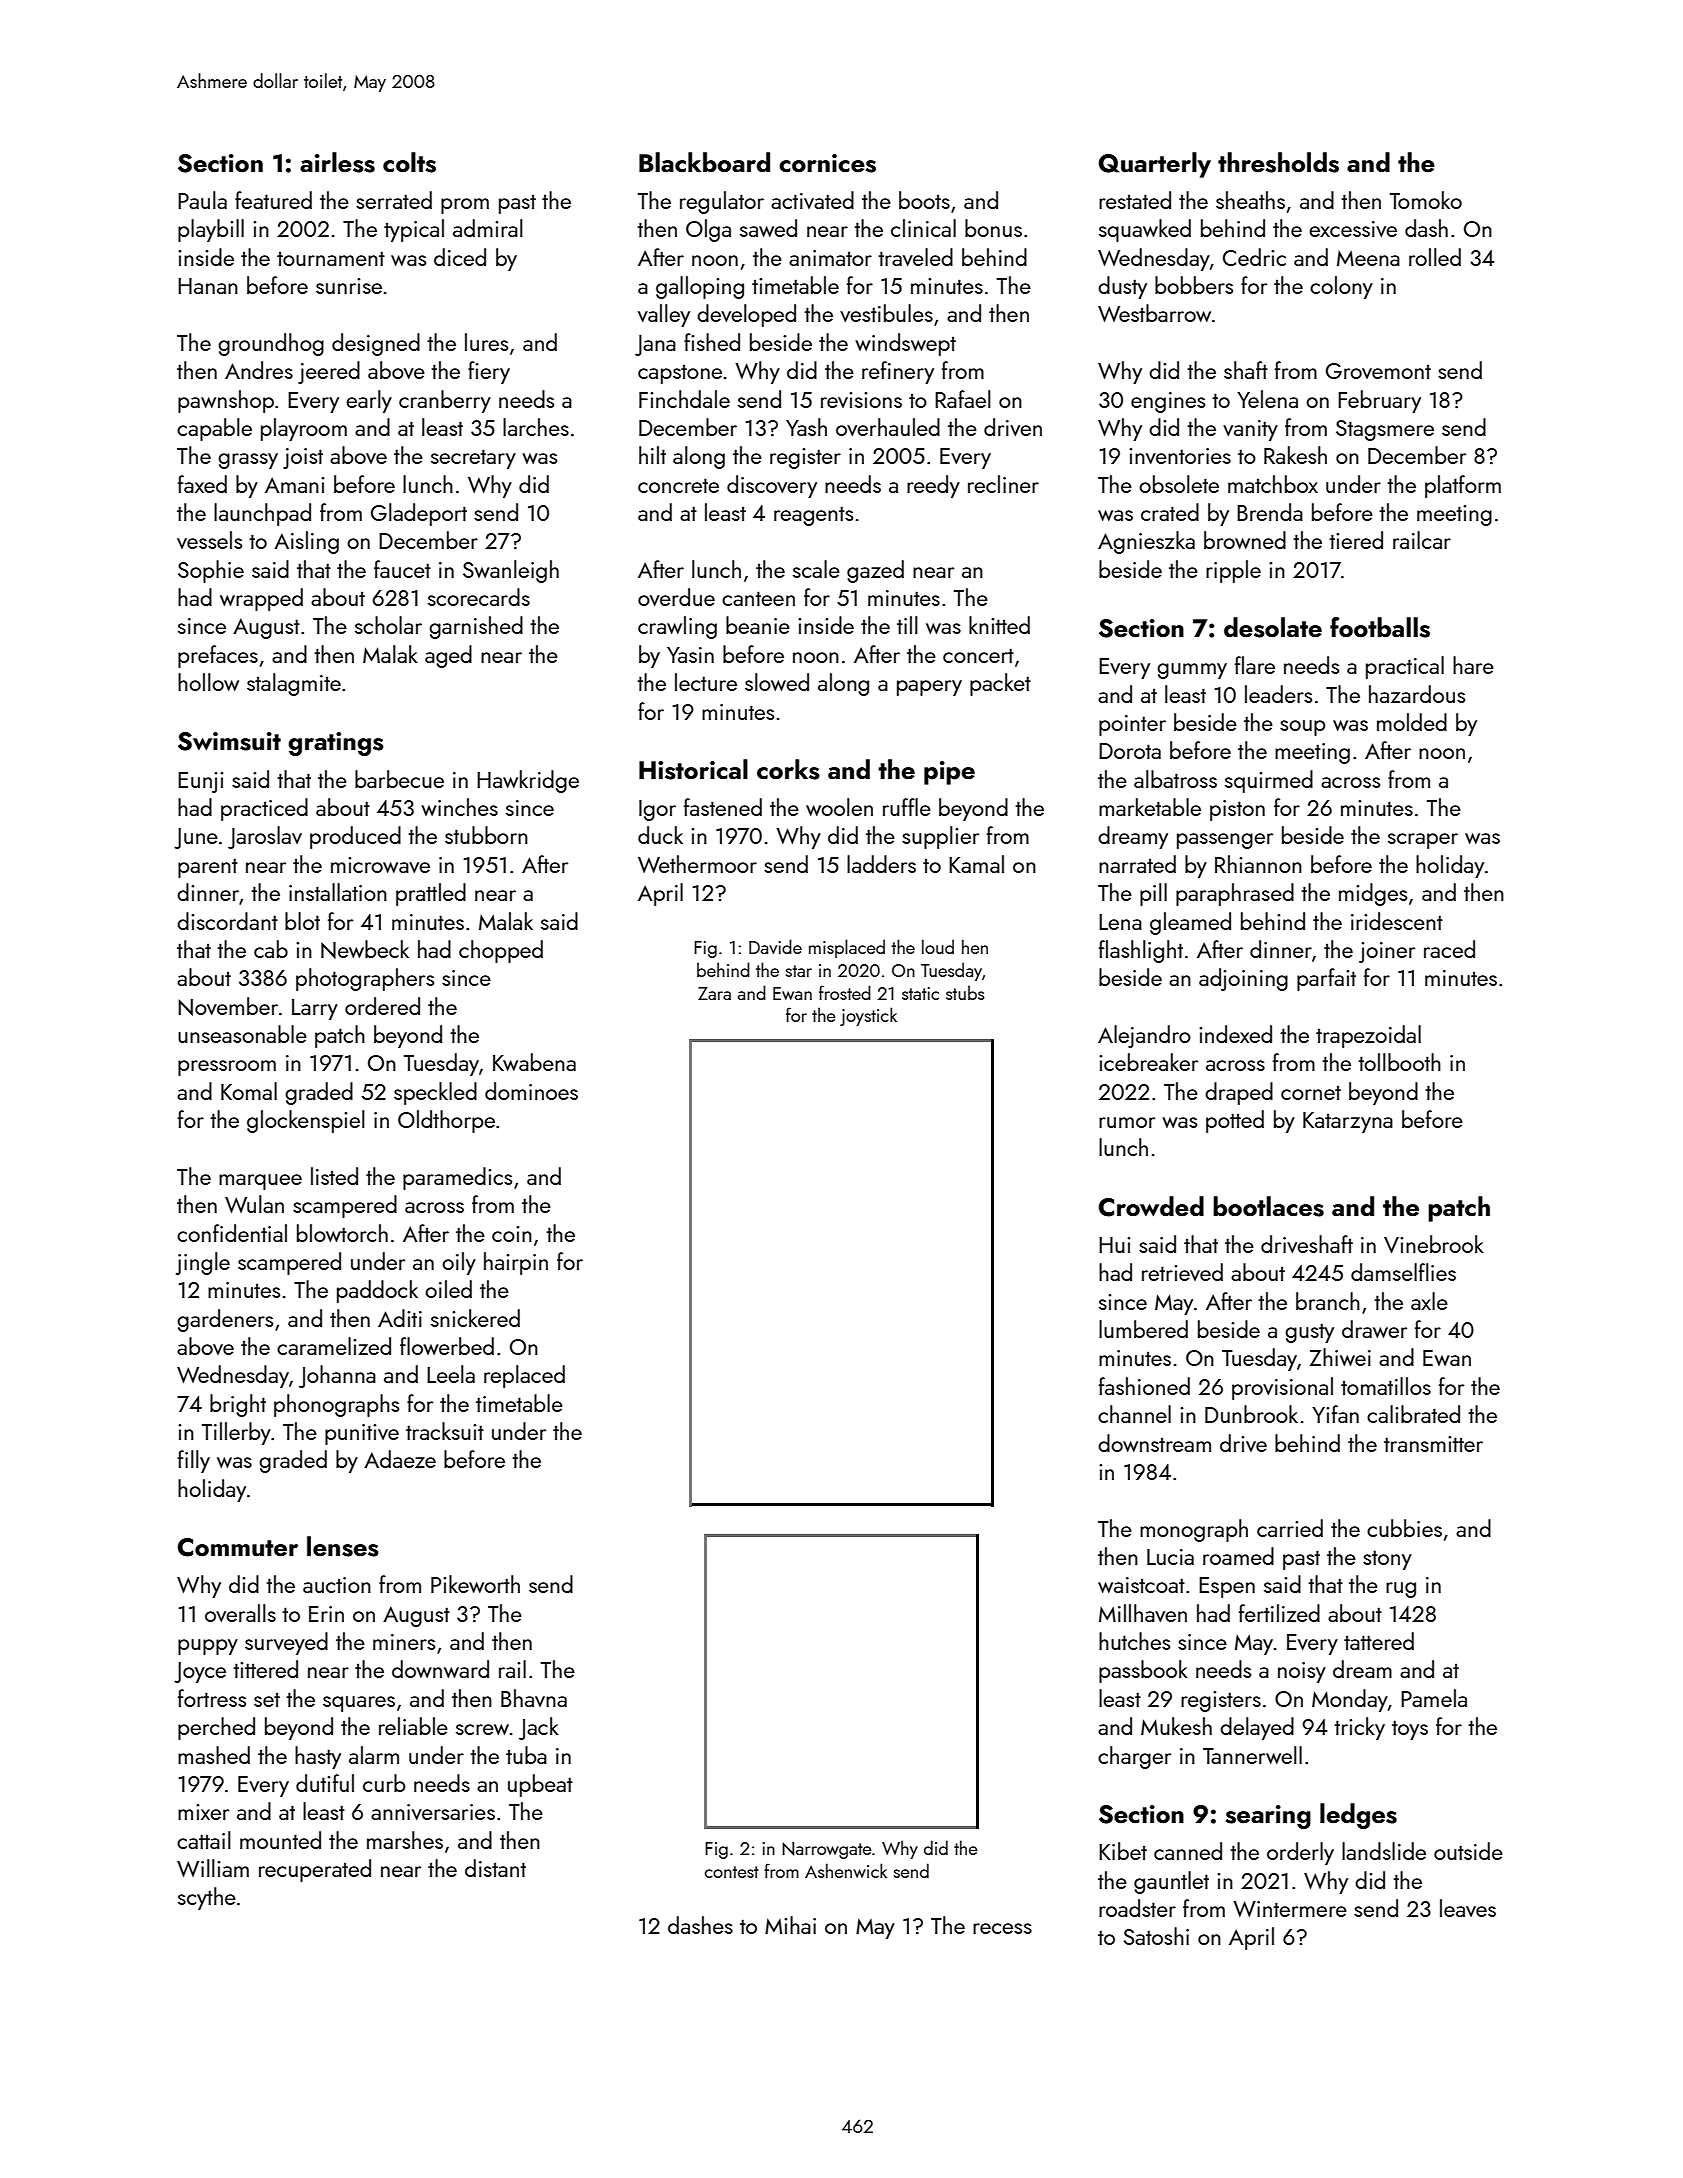 The width and height of the screenshot is (1683, 2178). I want to click on scraper, so click(1423, 841).
